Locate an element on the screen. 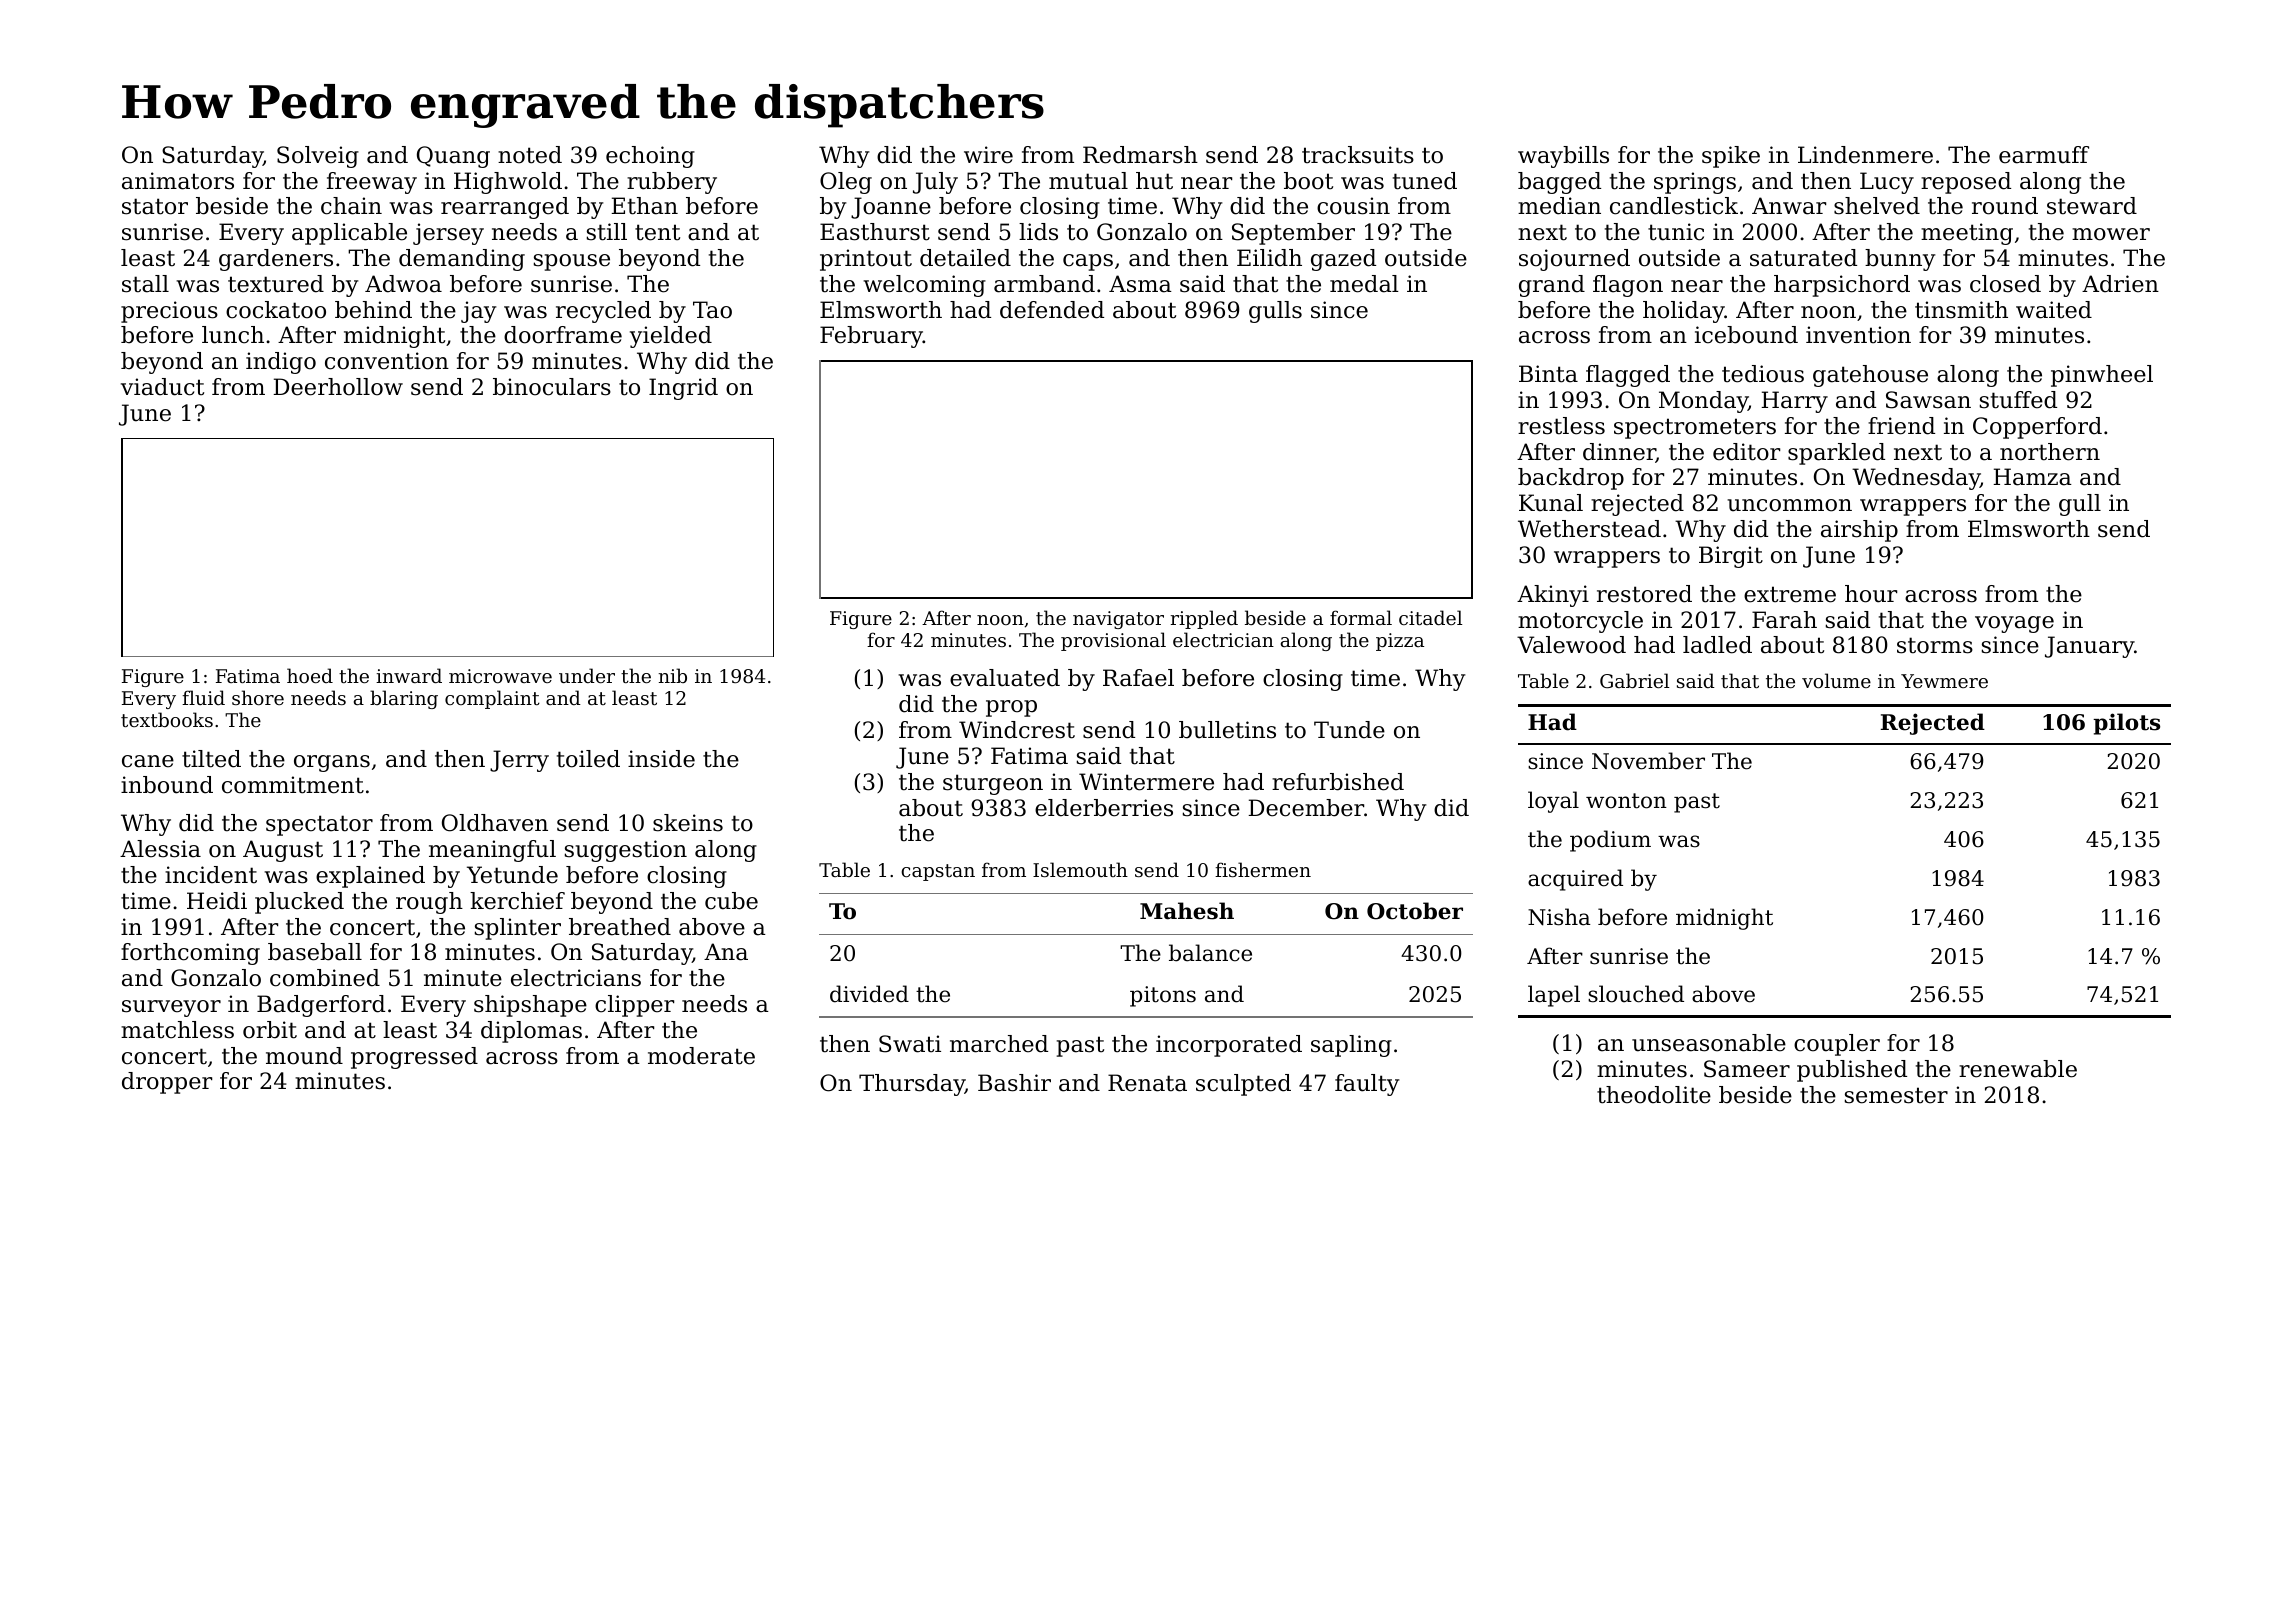  earmuff is located at coordinates (2044, 155).
